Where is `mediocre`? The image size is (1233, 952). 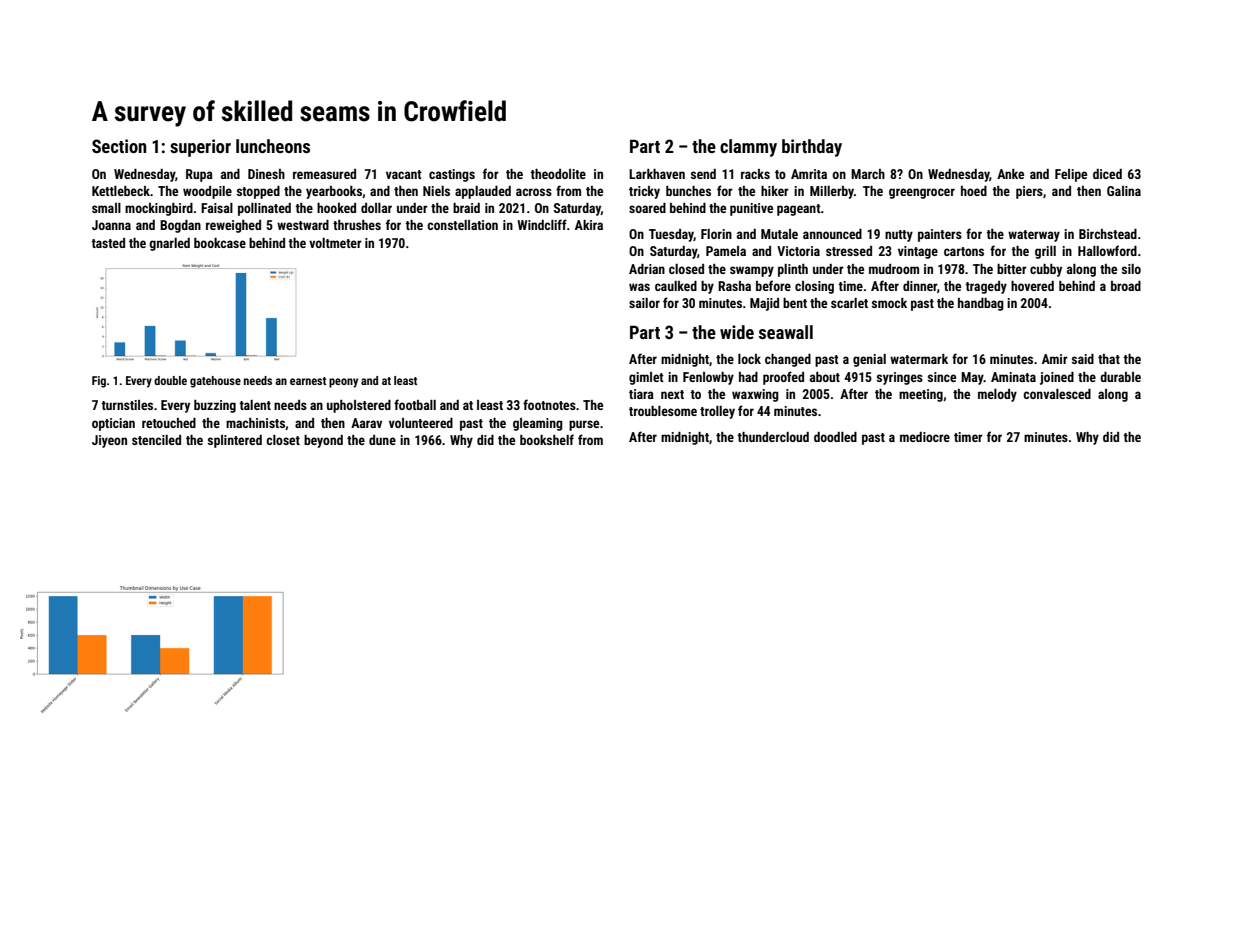
mediocre is located at coordinates (925, 437).
